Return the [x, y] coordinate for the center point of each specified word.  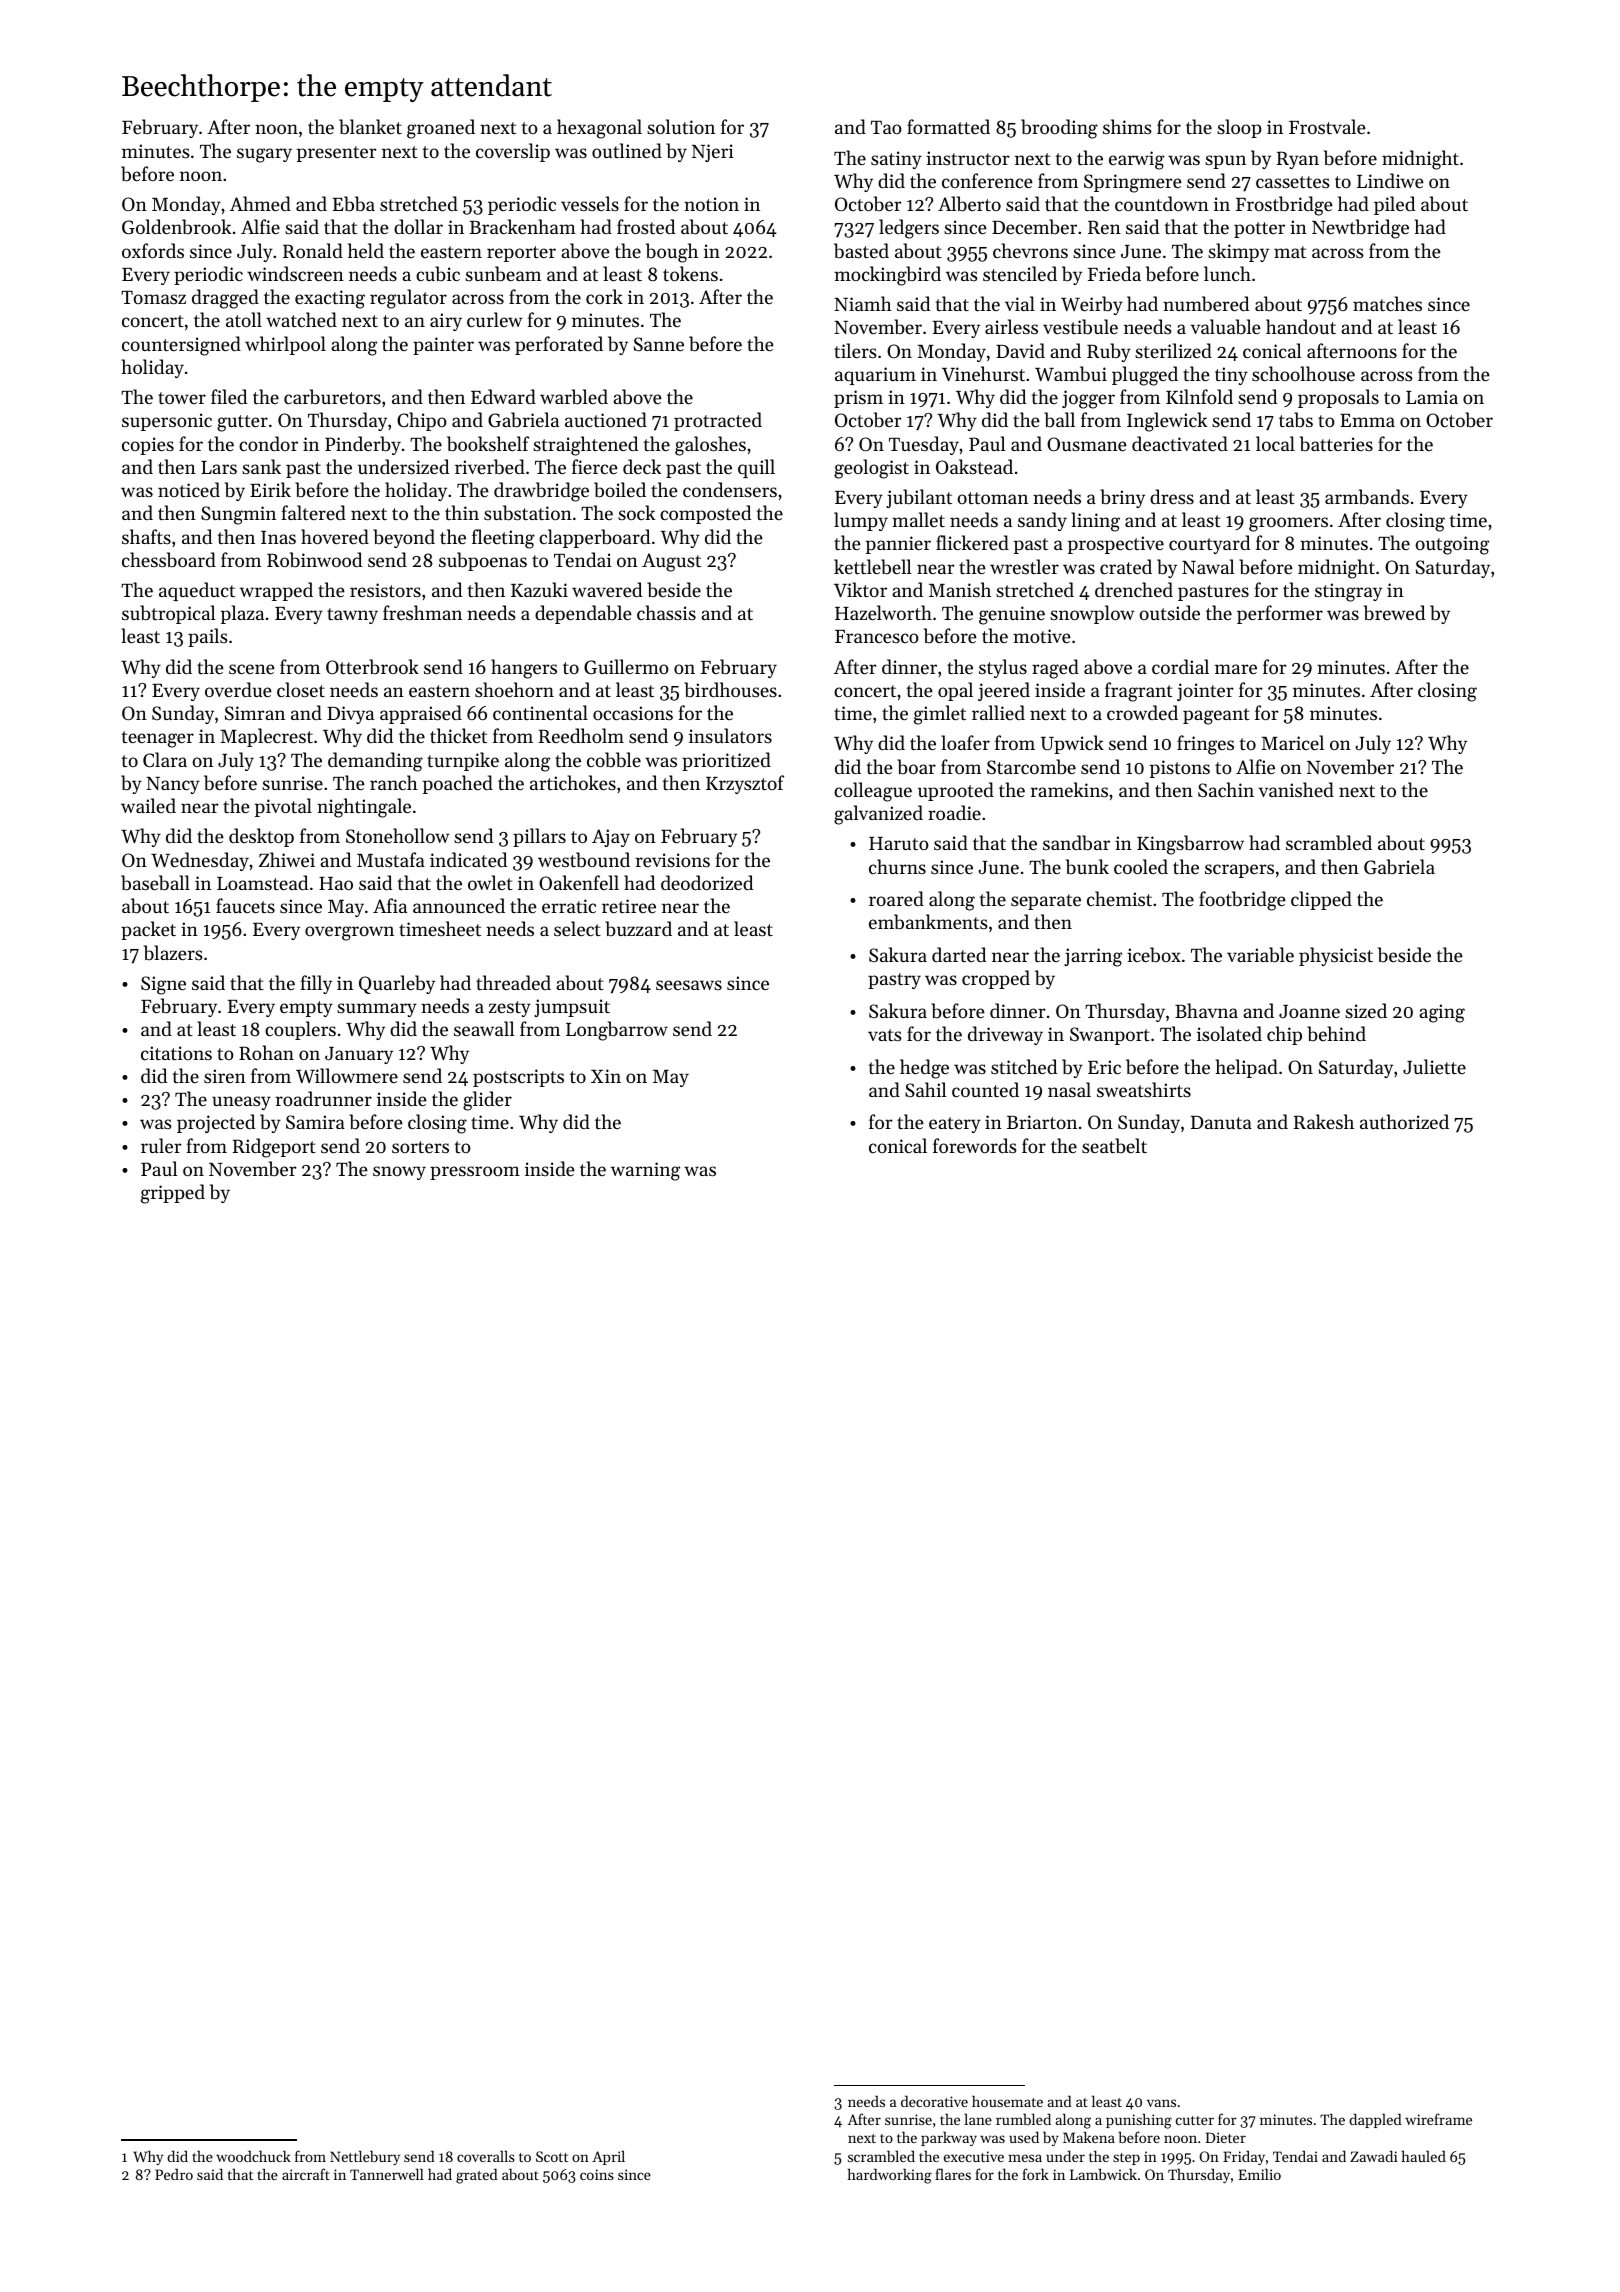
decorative [934, 2101]
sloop [1239, 128]
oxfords [153, 250]
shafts [146, 536]
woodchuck [253, 2156]
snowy [399, 1173]
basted [861, 251]
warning [645, 1171]
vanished [1296, 789]
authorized [1404, 1121]
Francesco [877, 636]
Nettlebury [365, 2157]
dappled [1375, 2120]
